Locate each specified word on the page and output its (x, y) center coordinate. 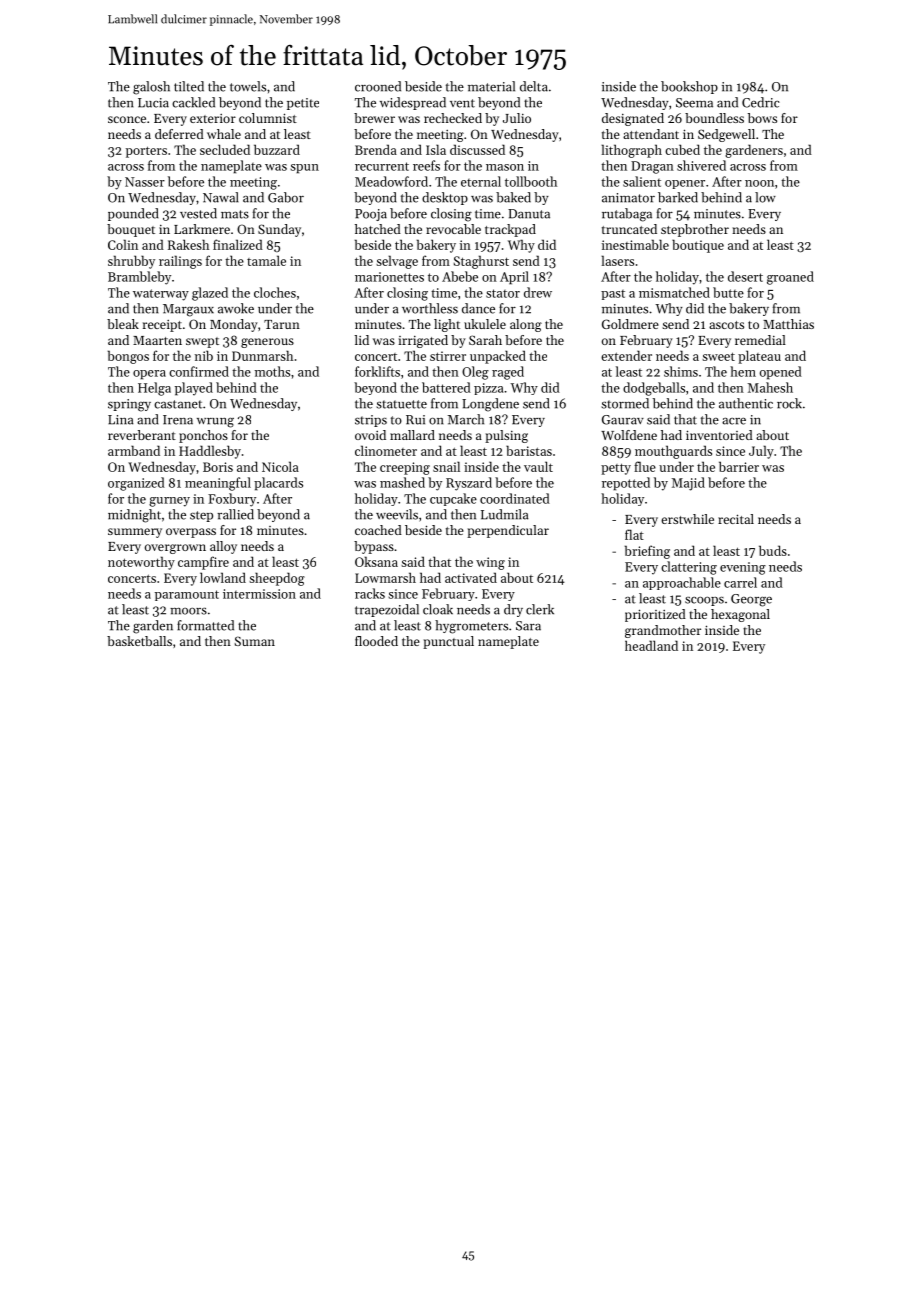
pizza (489, 389)
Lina (120, 420)
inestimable (635, 244)
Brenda (376, 149)
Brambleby (139, 278)
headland (651, 645)
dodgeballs (654, 389)
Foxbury (232, 500)
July (761, 452)
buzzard (277, 149)
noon (759, 183)
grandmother (663, 631)
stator (503, 293)
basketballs (139, 641)
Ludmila (504, 514)
